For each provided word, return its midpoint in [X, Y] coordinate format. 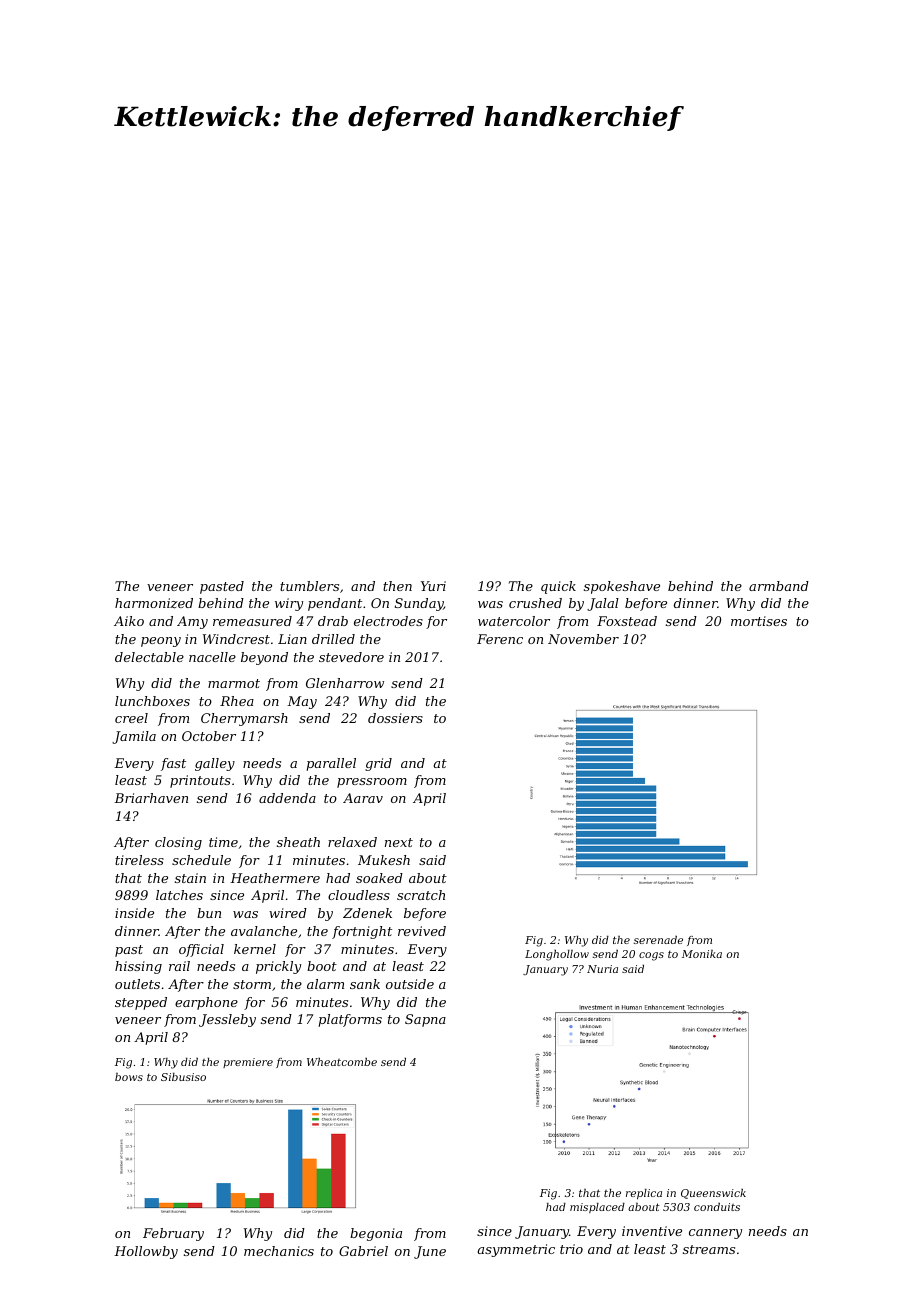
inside [134, 913]
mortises [759, 621]
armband [779, 586]
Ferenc [500, 639]
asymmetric [516, 1250]
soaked [379, 878]
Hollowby [146, 1252]
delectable [149, 657]
